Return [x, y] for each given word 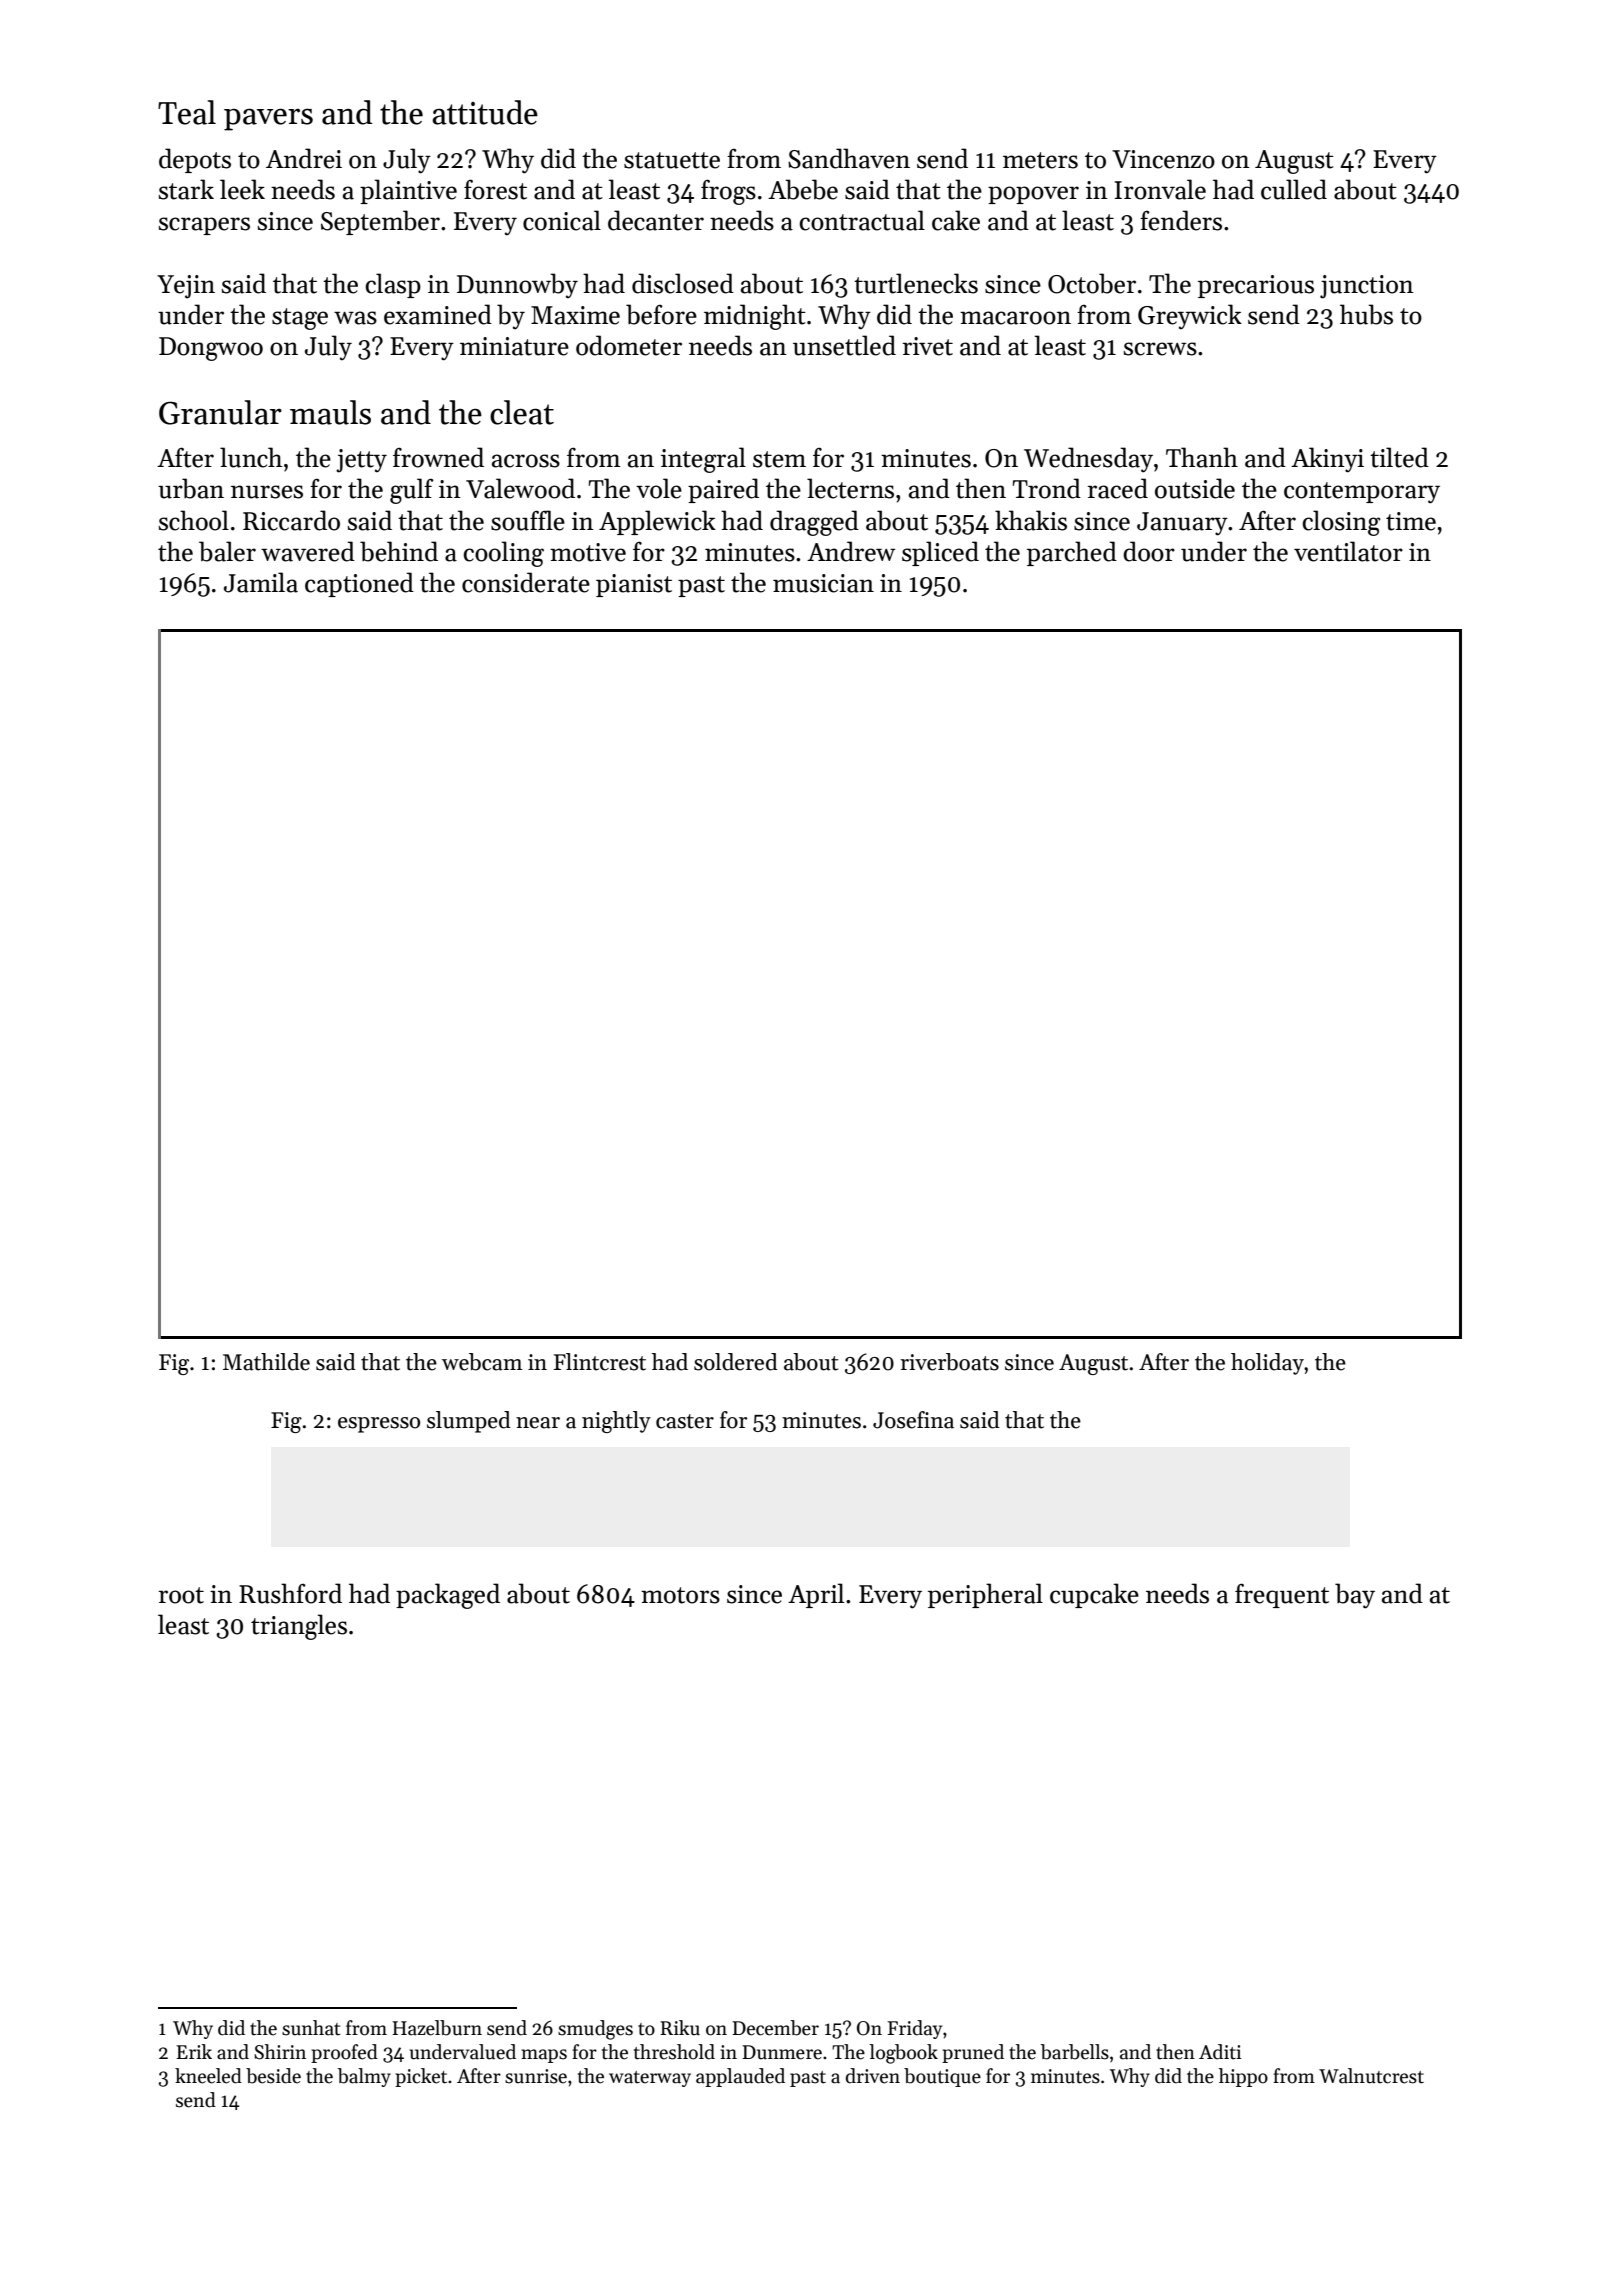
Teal [187, 112]
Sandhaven [849, 158]
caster [685, 1421]
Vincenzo [1163, 159]
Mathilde [266, 1362]
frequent [1282, 1595]
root [181, 1595]
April [816, 1595]
